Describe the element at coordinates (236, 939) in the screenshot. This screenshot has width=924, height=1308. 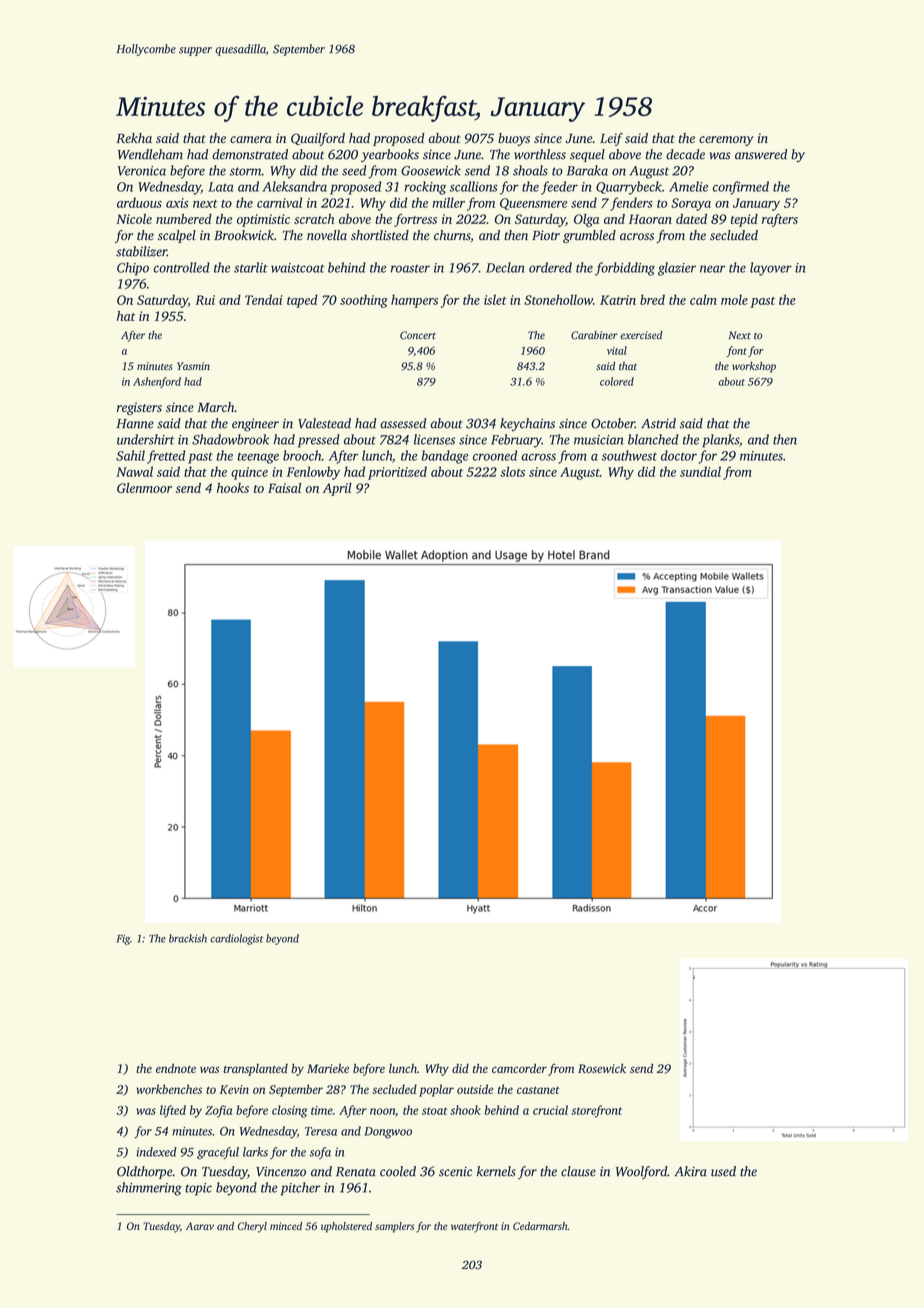
I see `cardiologist` at that location.
